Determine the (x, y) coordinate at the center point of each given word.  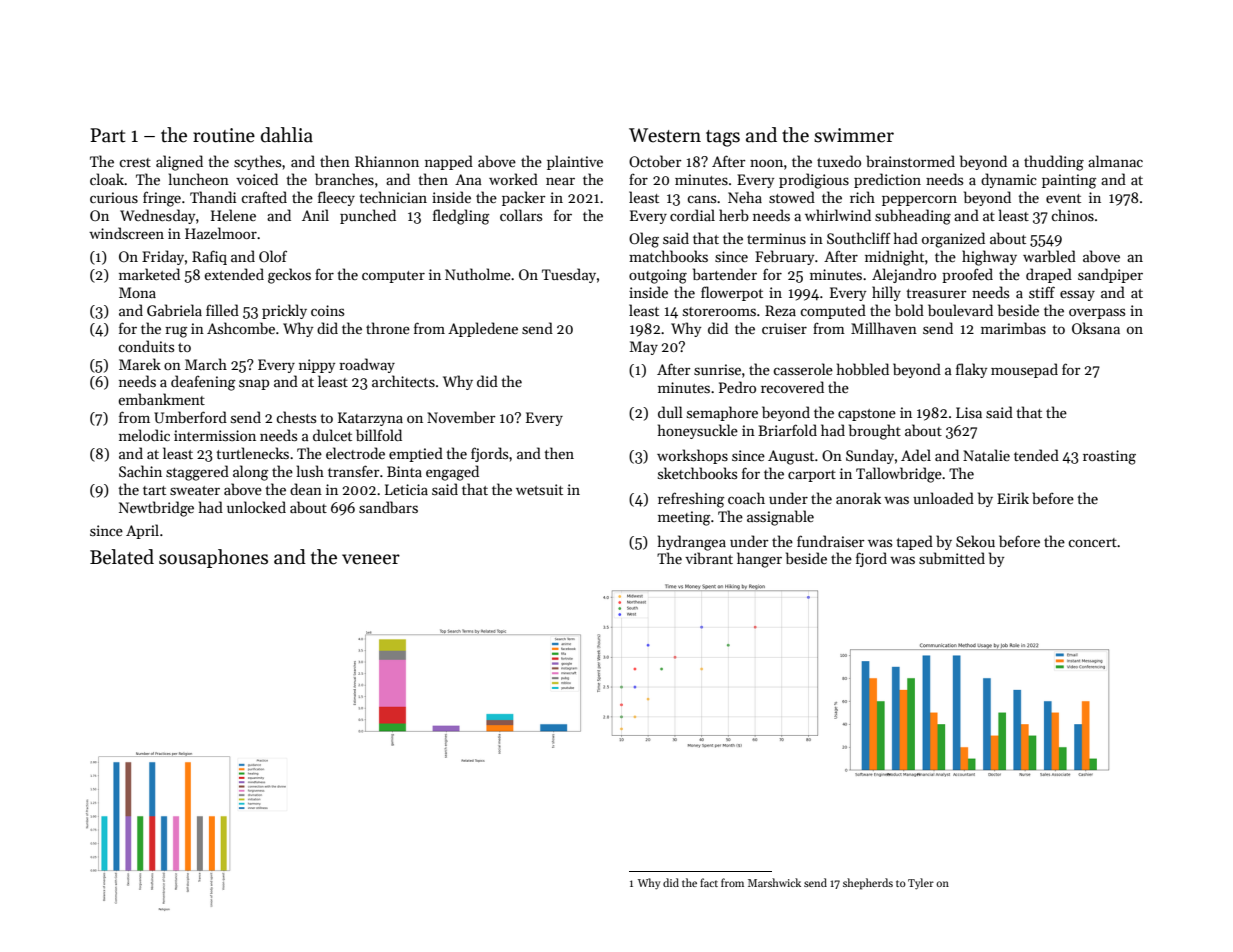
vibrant (709, 558)
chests (296, 417)
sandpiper (1110, 275)
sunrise (717, 369)
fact (709, 882)
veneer (371, 559)
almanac (1115, 161)
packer (524, 198)
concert (1092, 542)
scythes (257, 162)
